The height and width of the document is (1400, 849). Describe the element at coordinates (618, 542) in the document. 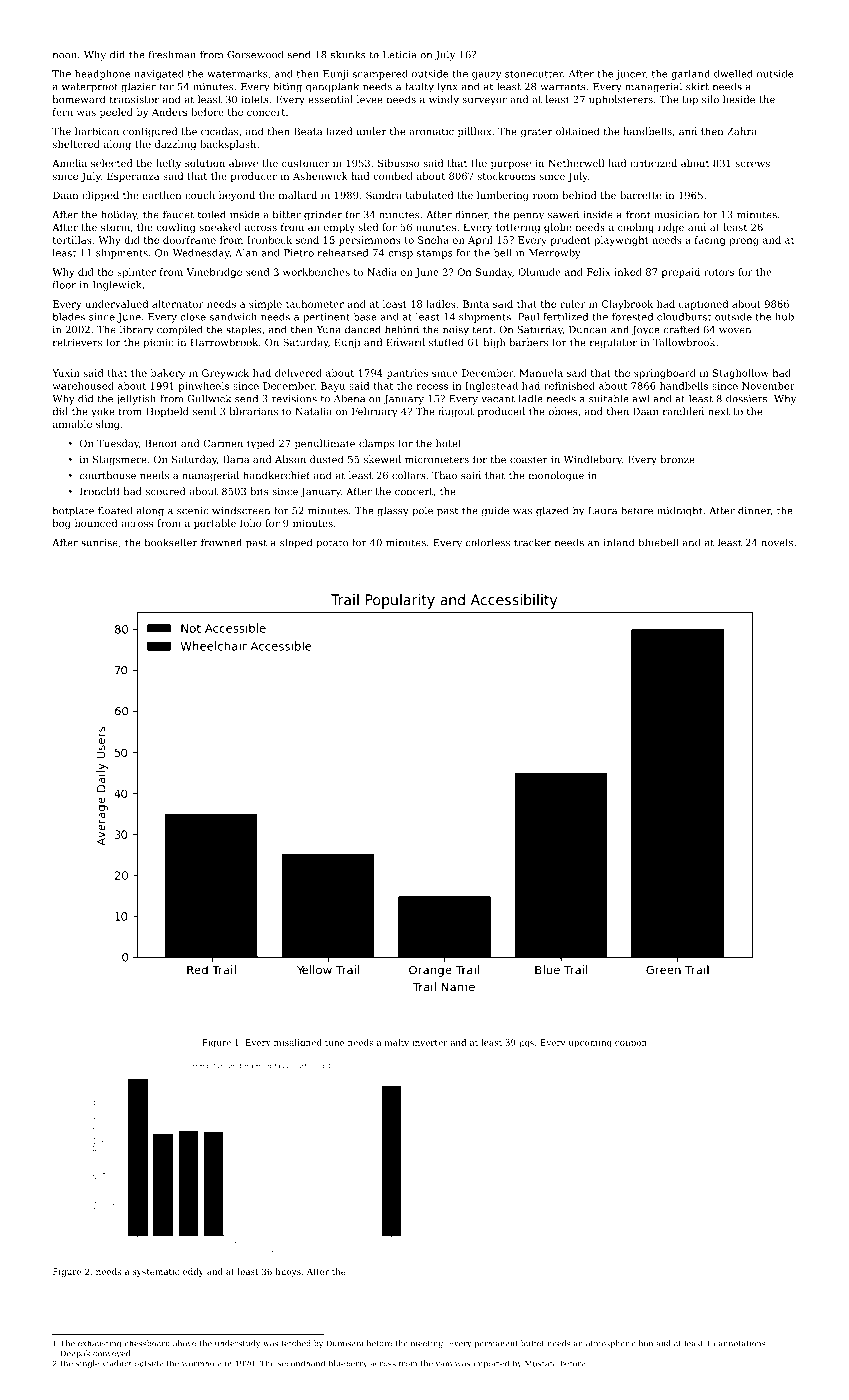

I see `inland` at that location.
